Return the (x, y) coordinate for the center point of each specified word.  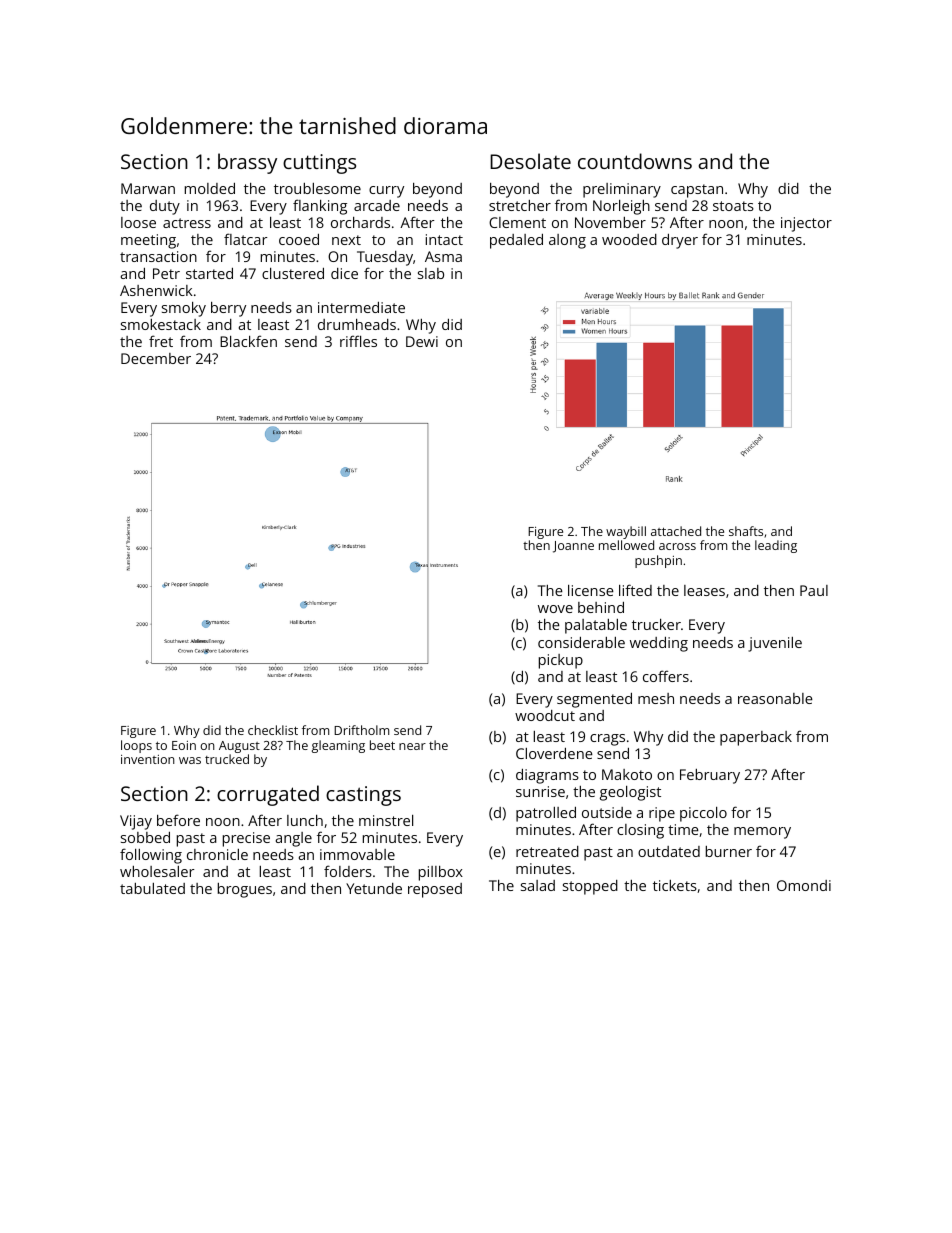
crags (607, 740)
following (151, 856)
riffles (358, 341)
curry (386, 192)
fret (161, 341)
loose (138, 222)
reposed (435, 890)
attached (676, 531)
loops (136, 746)
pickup (561, 661)
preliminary (622, 190)
